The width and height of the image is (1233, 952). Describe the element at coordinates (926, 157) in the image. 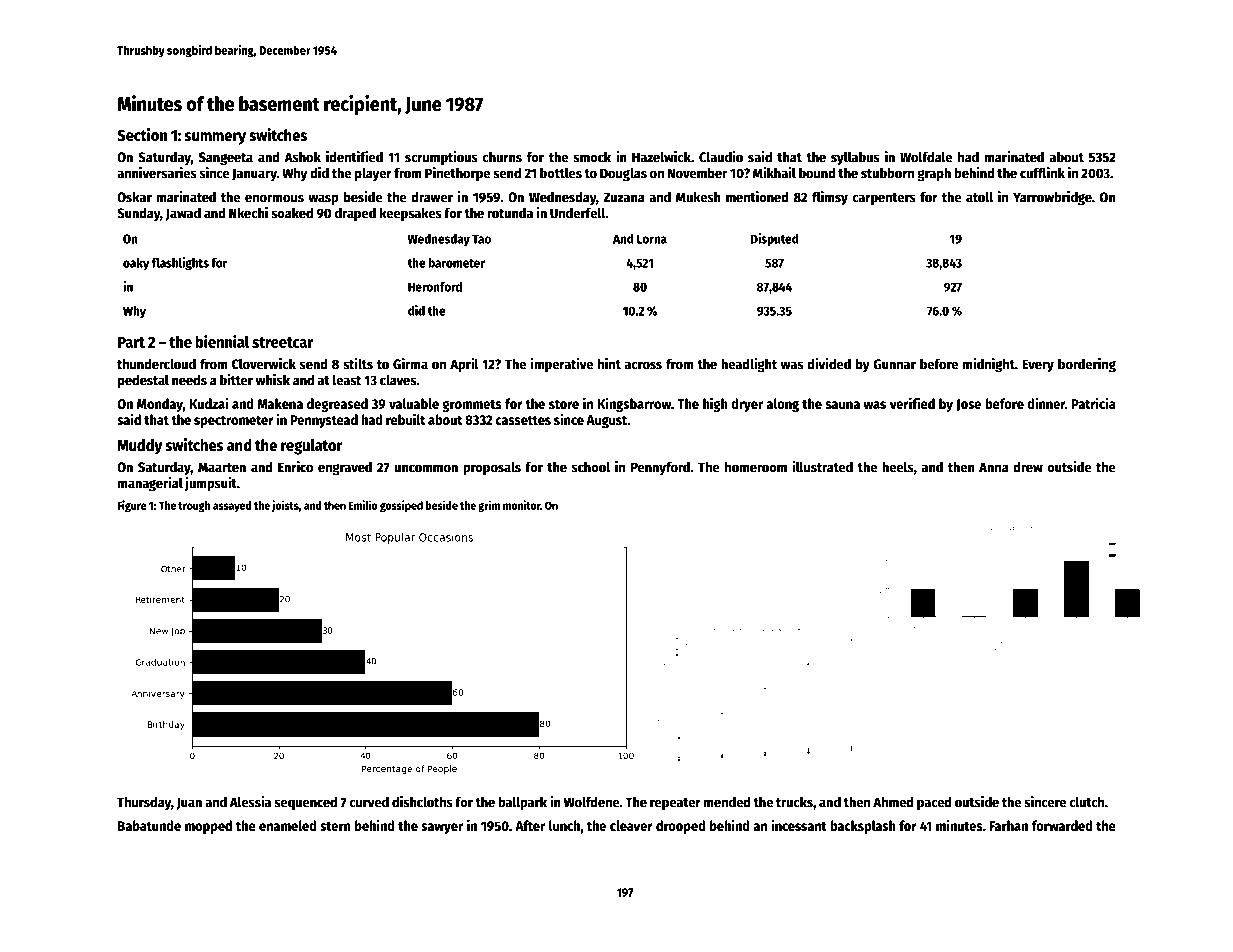

I see `Wolfdale` at that location.
